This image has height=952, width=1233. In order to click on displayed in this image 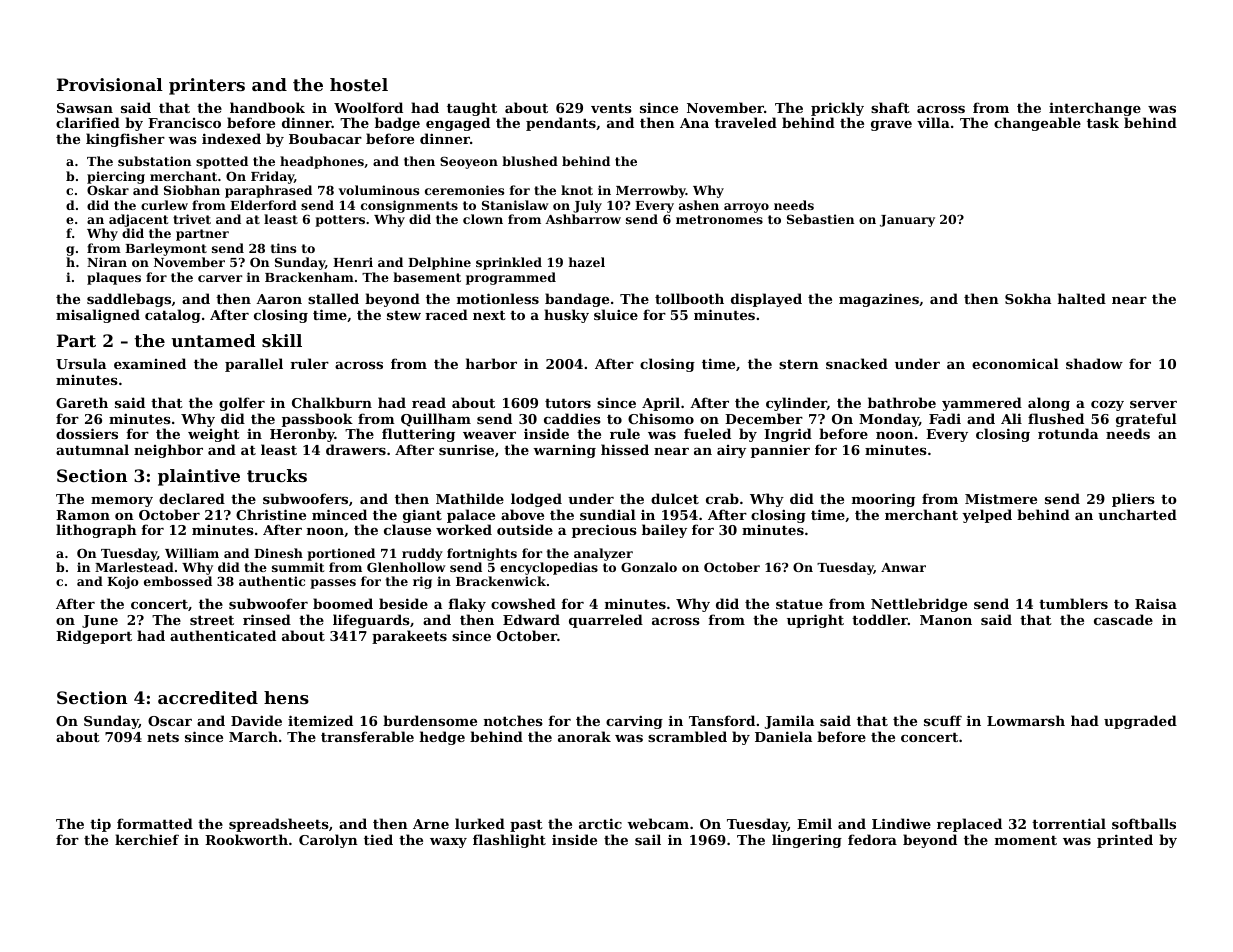, I will do `click(766, 300)`.
